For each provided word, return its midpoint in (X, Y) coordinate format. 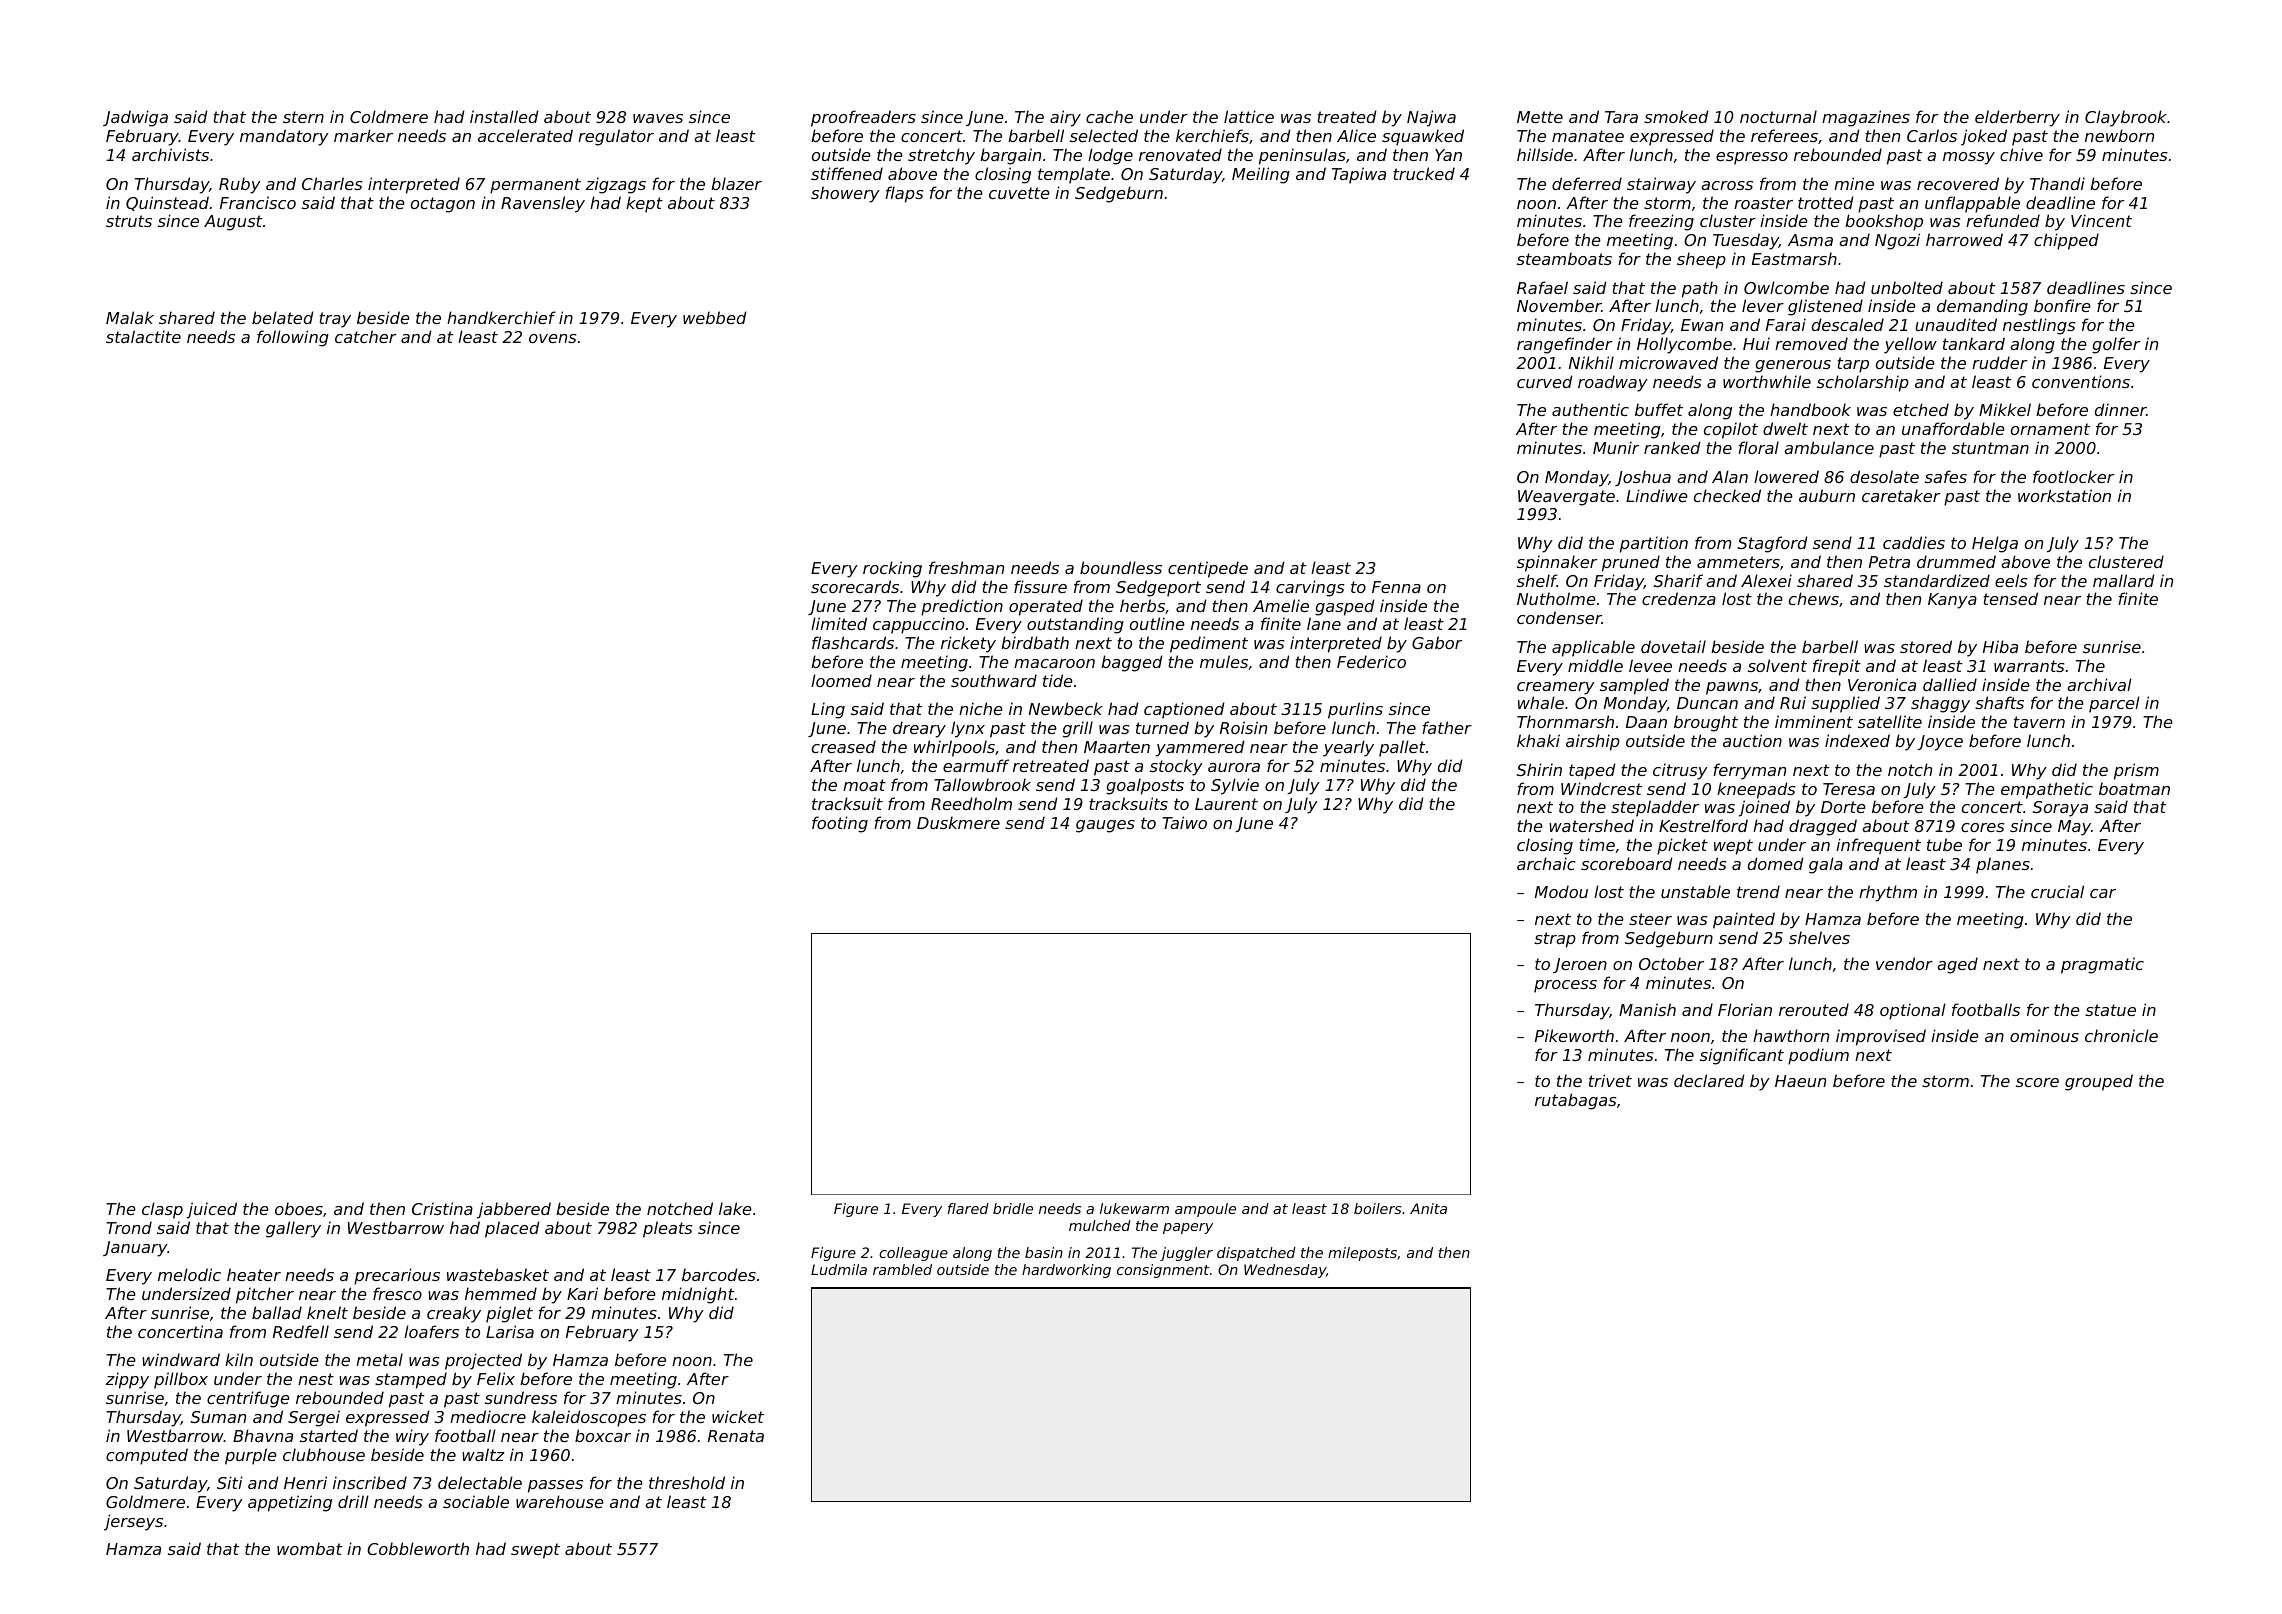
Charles (332, 183)
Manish (1647, 1009)
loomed (841, 680)
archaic (1546, 863)
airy (1065, 118)
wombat (310, 1548)
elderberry (2017, 118)
